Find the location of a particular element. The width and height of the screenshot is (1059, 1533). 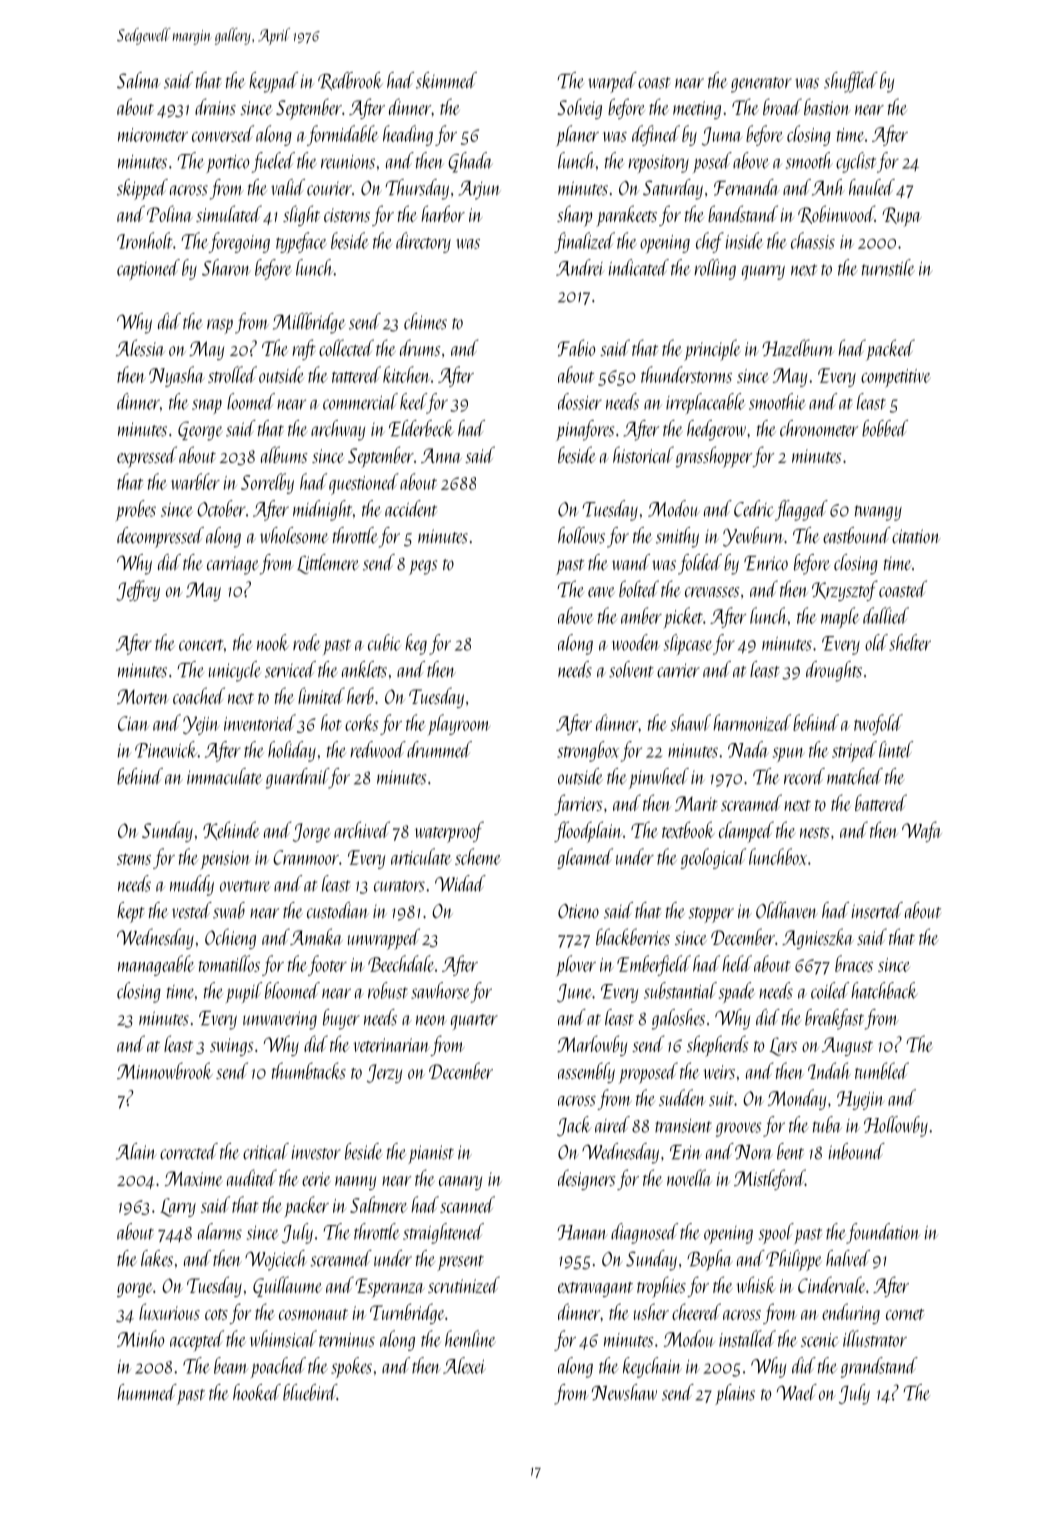

hummed is located at coordinates (146, 1392).
